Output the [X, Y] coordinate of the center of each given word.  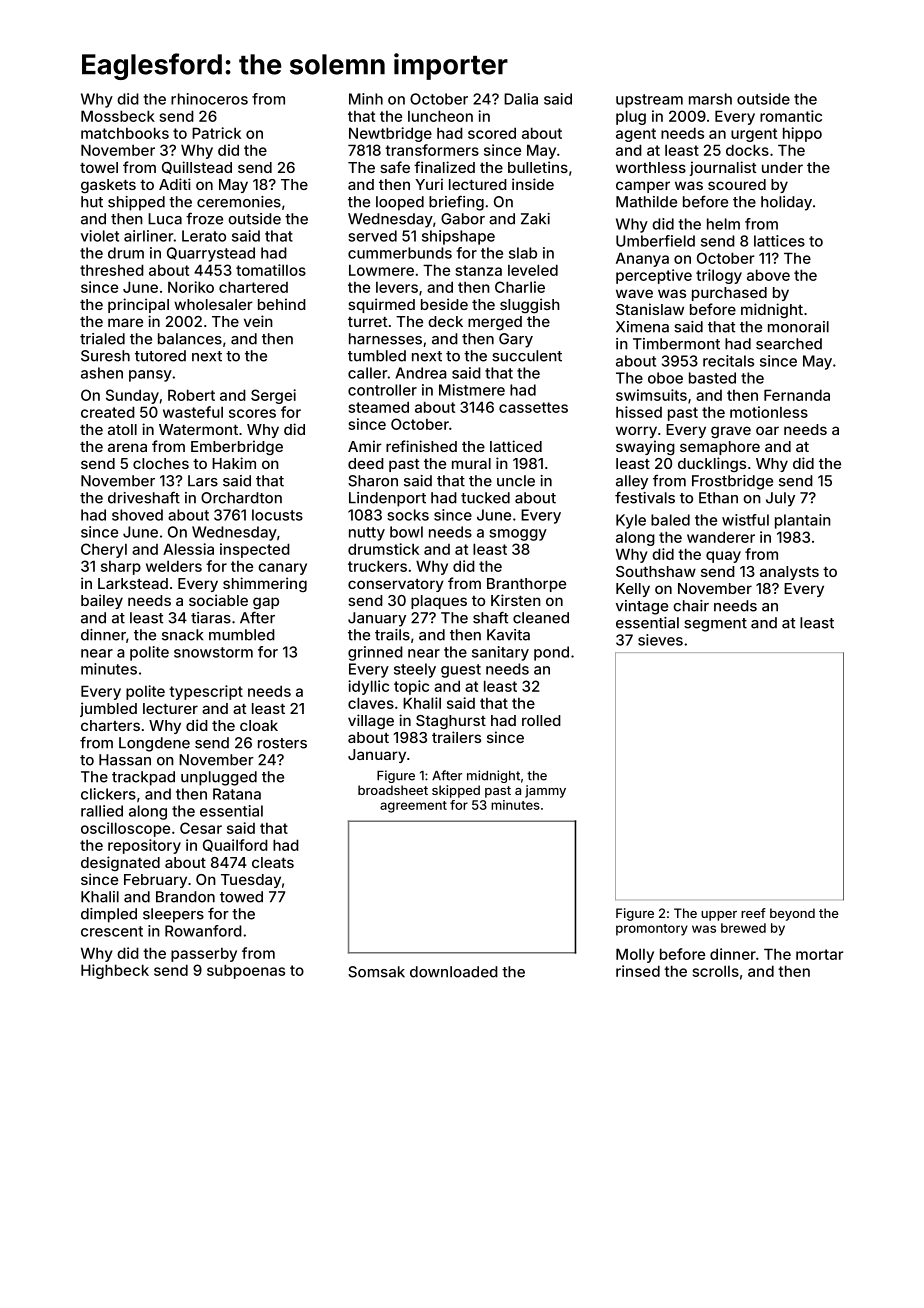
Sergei [273, 396]
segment [715, 625]
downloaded [454, 972]
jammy [545, 791]
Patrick [216, 133]
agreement [413, 807]
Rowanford [203, 931]
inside [533, 184]
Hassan [125, 760]
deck [445, 321]
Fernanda [797, 395]
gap [266, 603]
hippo [802, 134]
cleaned [541, 618]
